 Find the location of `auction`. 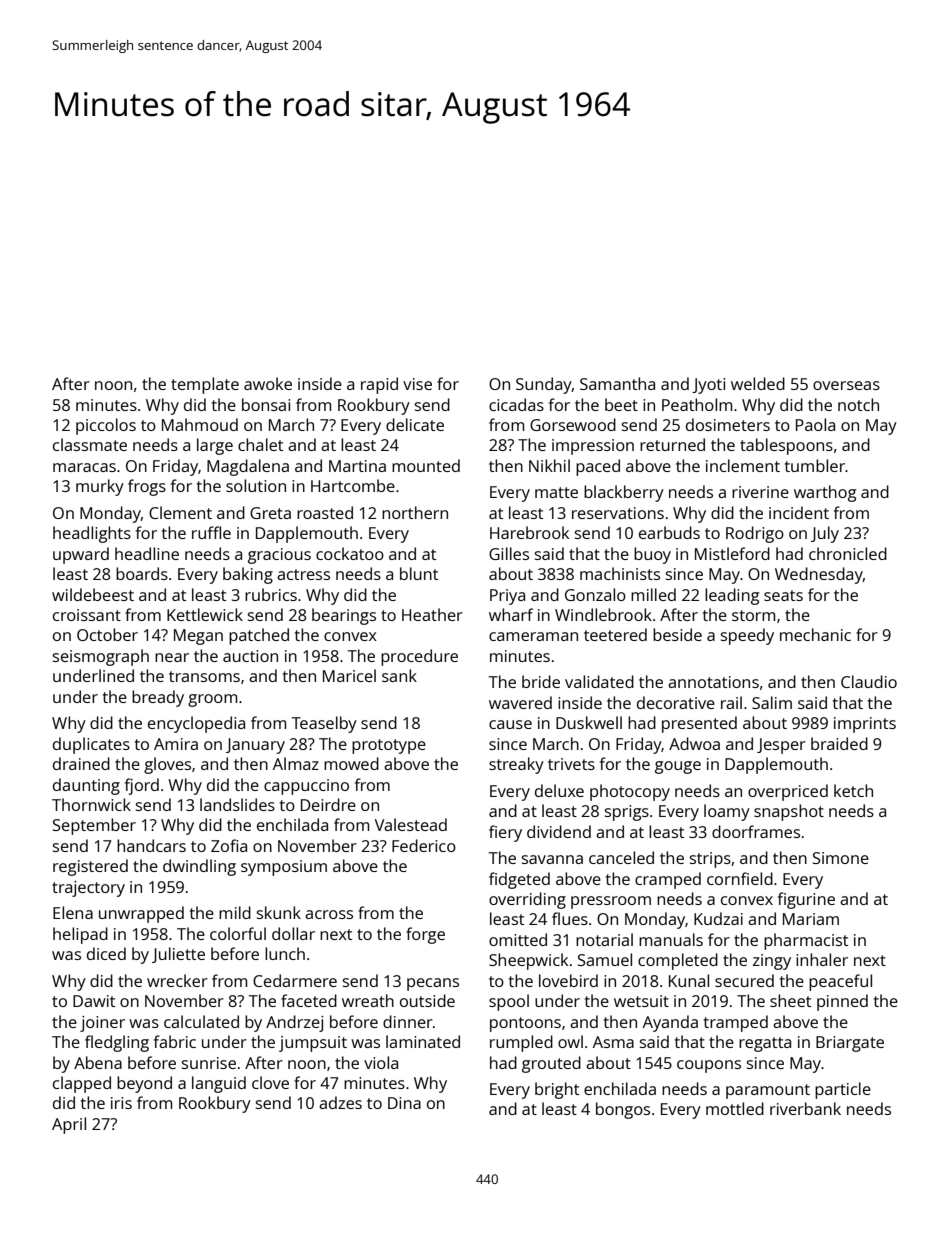

auction is located at coordinates (250, 656).
